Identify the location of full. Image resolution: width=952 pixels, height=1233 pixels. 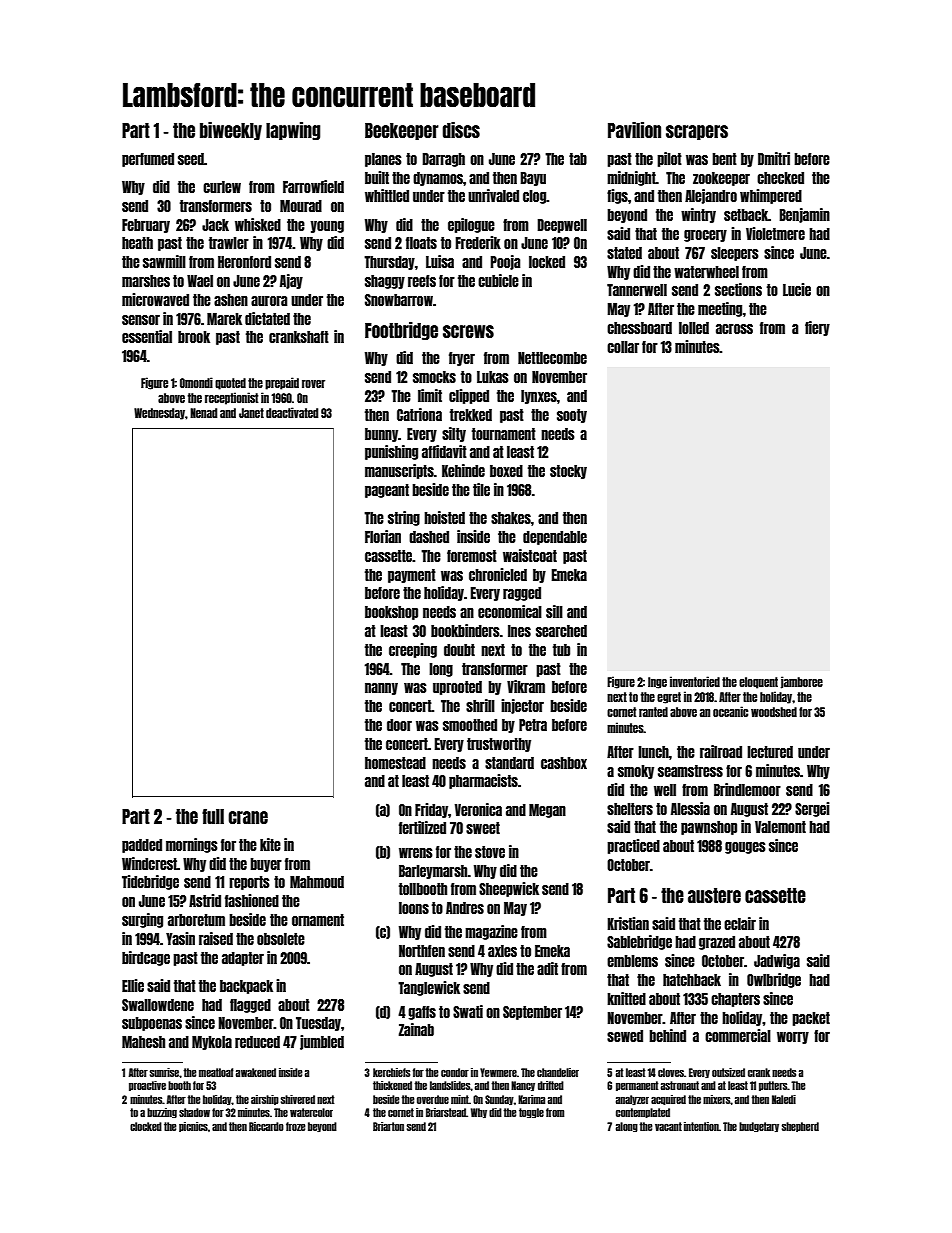
(213, 816).
